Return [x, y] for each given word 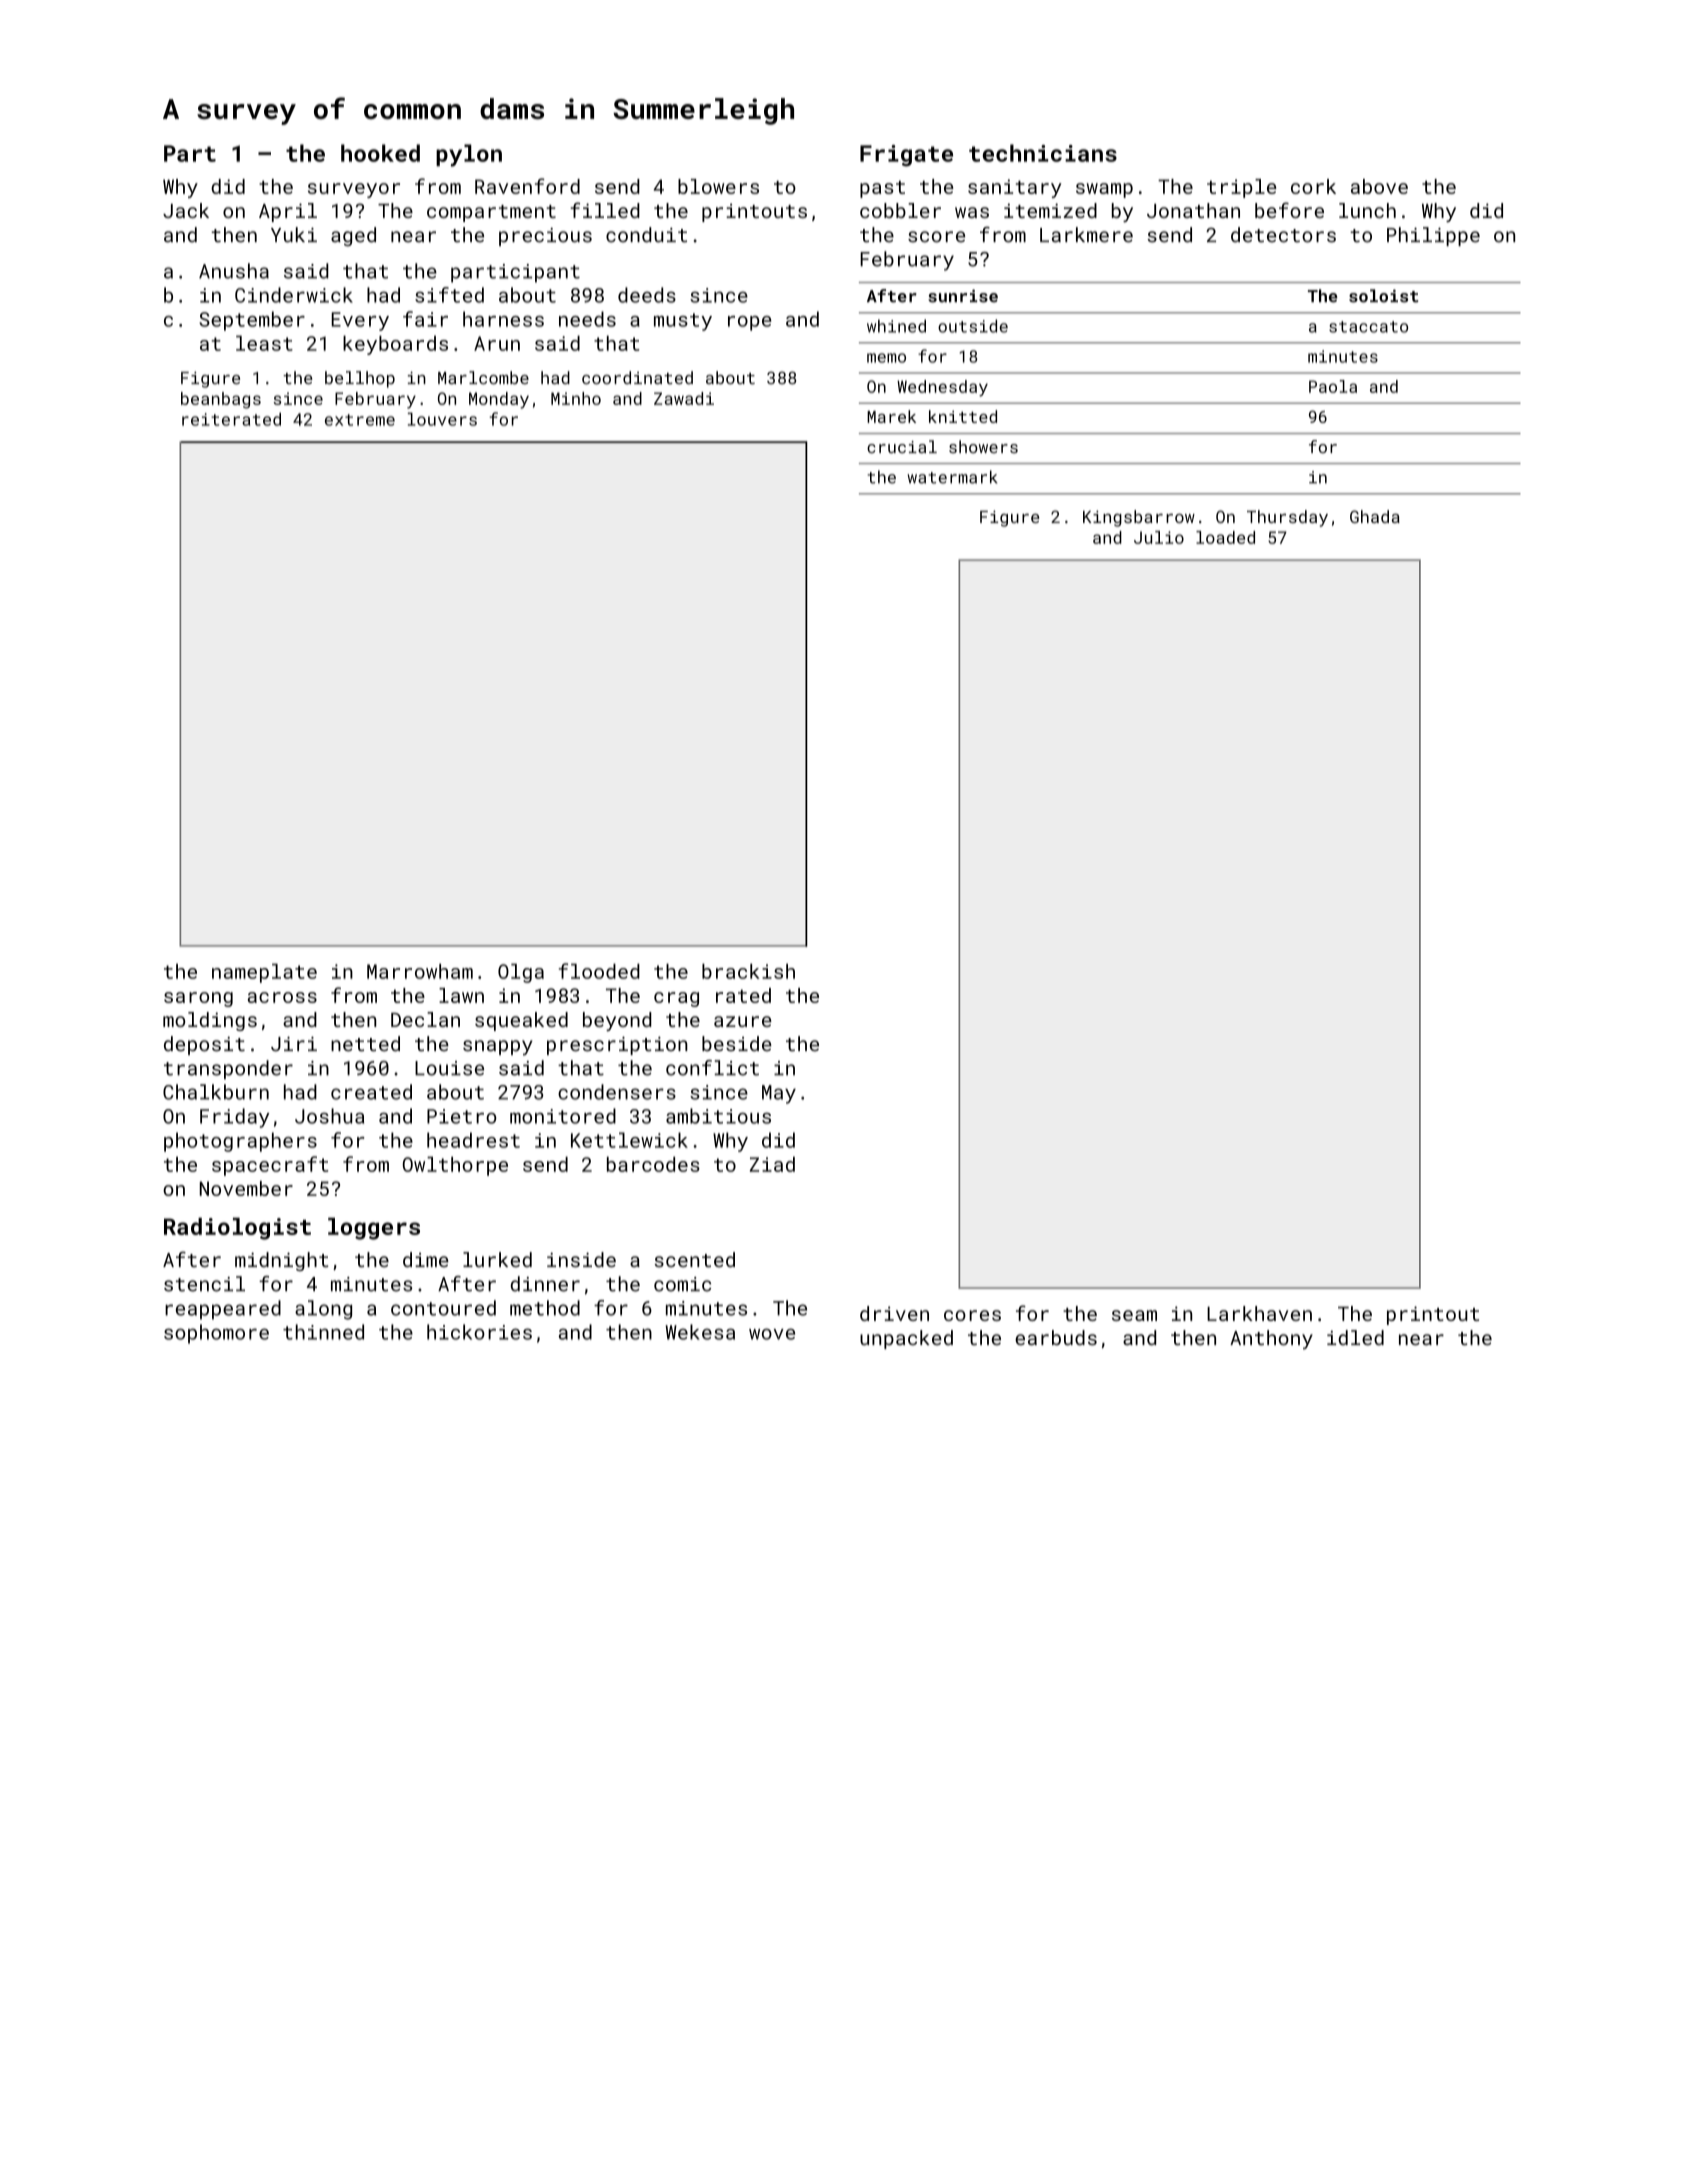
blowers [718, 186]
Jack [186, 210]
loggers [374, 1229]
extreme [360, 420]
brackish [748, 971]
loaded [1225, 537]
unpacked [906, 1339]
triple [1241, 188]
